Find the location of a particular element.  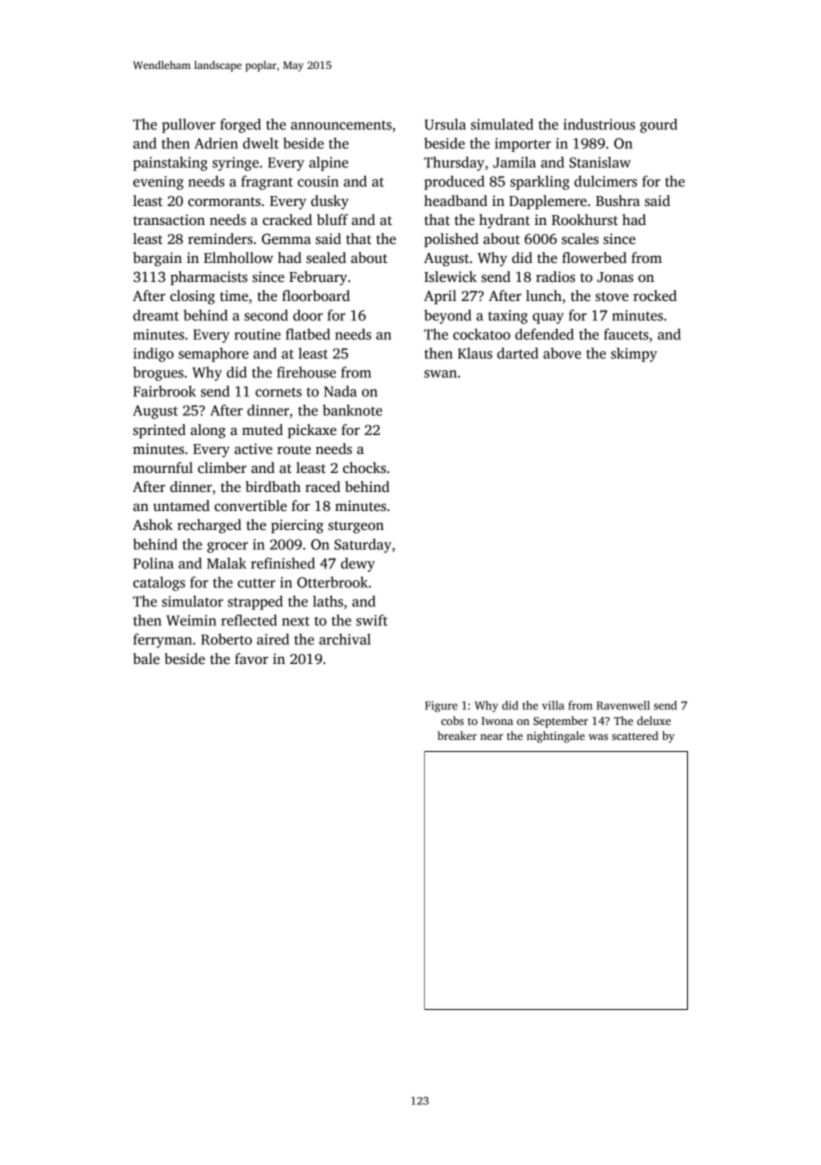

fragrant is located at coordinates (267, 182).
